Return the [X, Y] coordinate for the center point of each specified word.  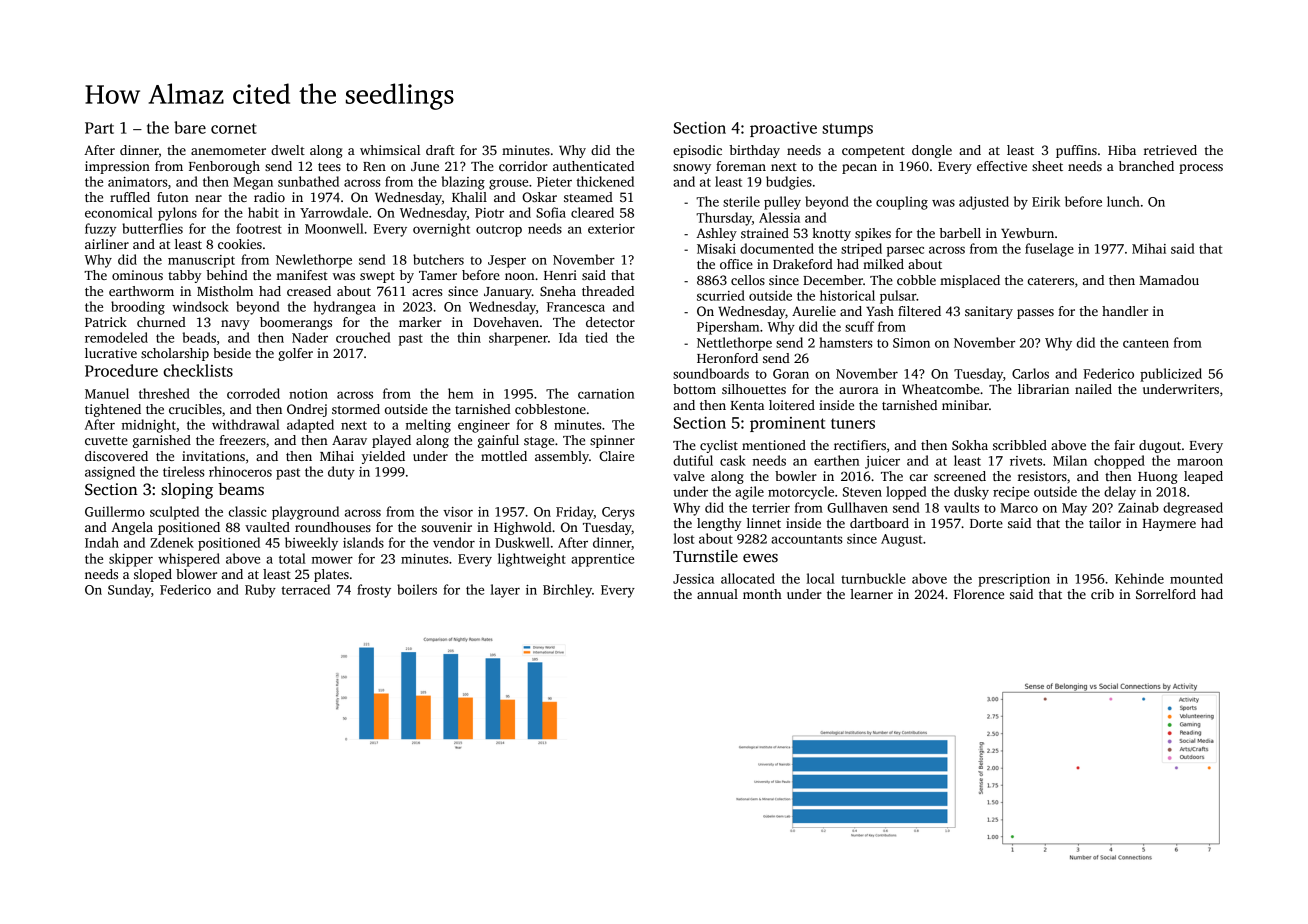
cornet [234, 128]
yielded [383, 457]
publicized [1171, 375]
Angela [132, 528]
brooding [138, 308]
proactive [783, 129]
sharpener [518, 339]
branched [1146, 166]
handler [1125, 311]
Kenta [747, 405]
